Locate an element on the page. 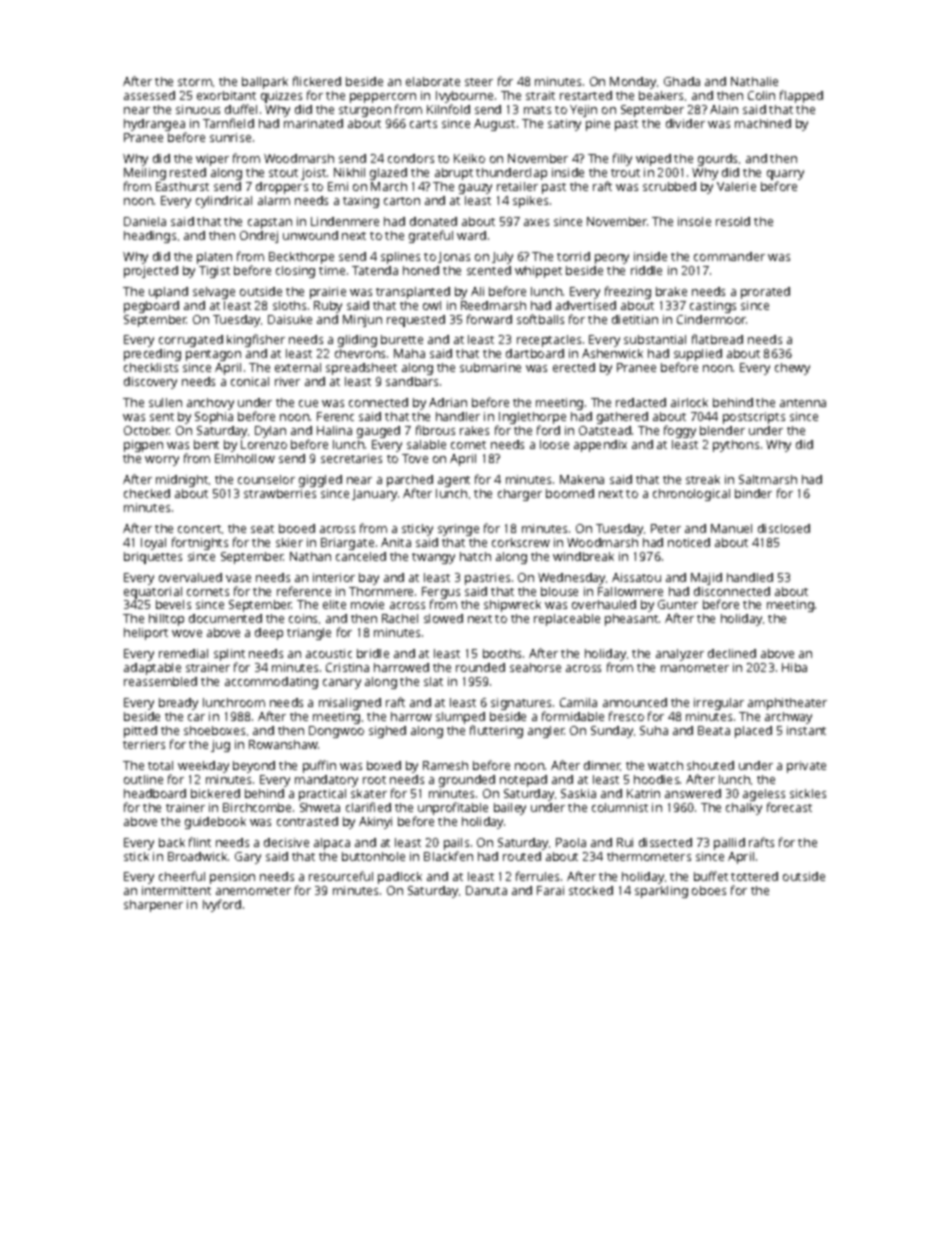 Image resolution: width=952 pixels, height=1233 pixels. Keiko is located at coordinates (469, 158).
